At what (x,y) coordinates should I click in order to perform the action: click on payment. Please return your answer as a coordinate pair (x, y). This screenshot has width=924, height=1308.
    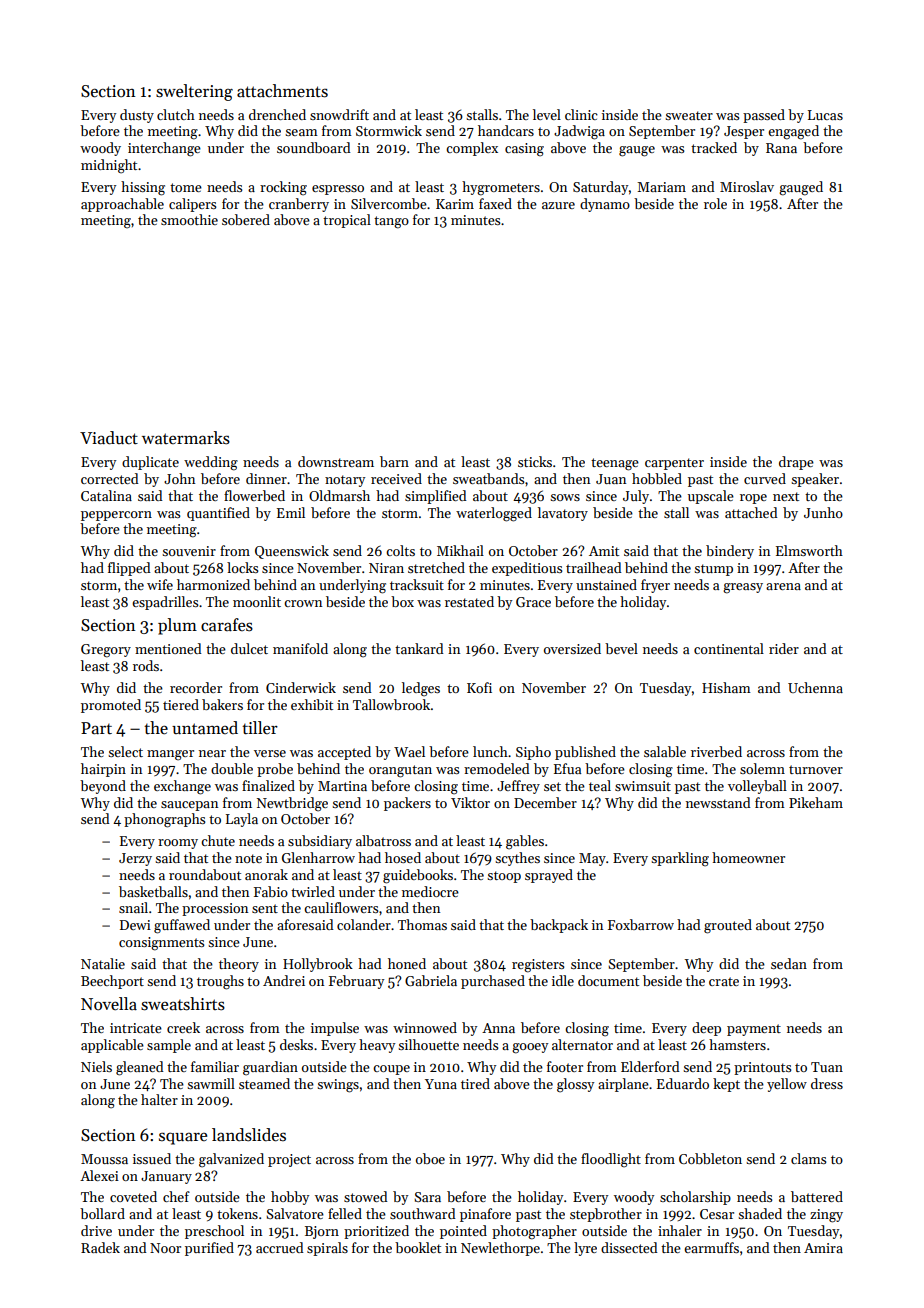
    Looking at the image, I should click on (754, 1030).
